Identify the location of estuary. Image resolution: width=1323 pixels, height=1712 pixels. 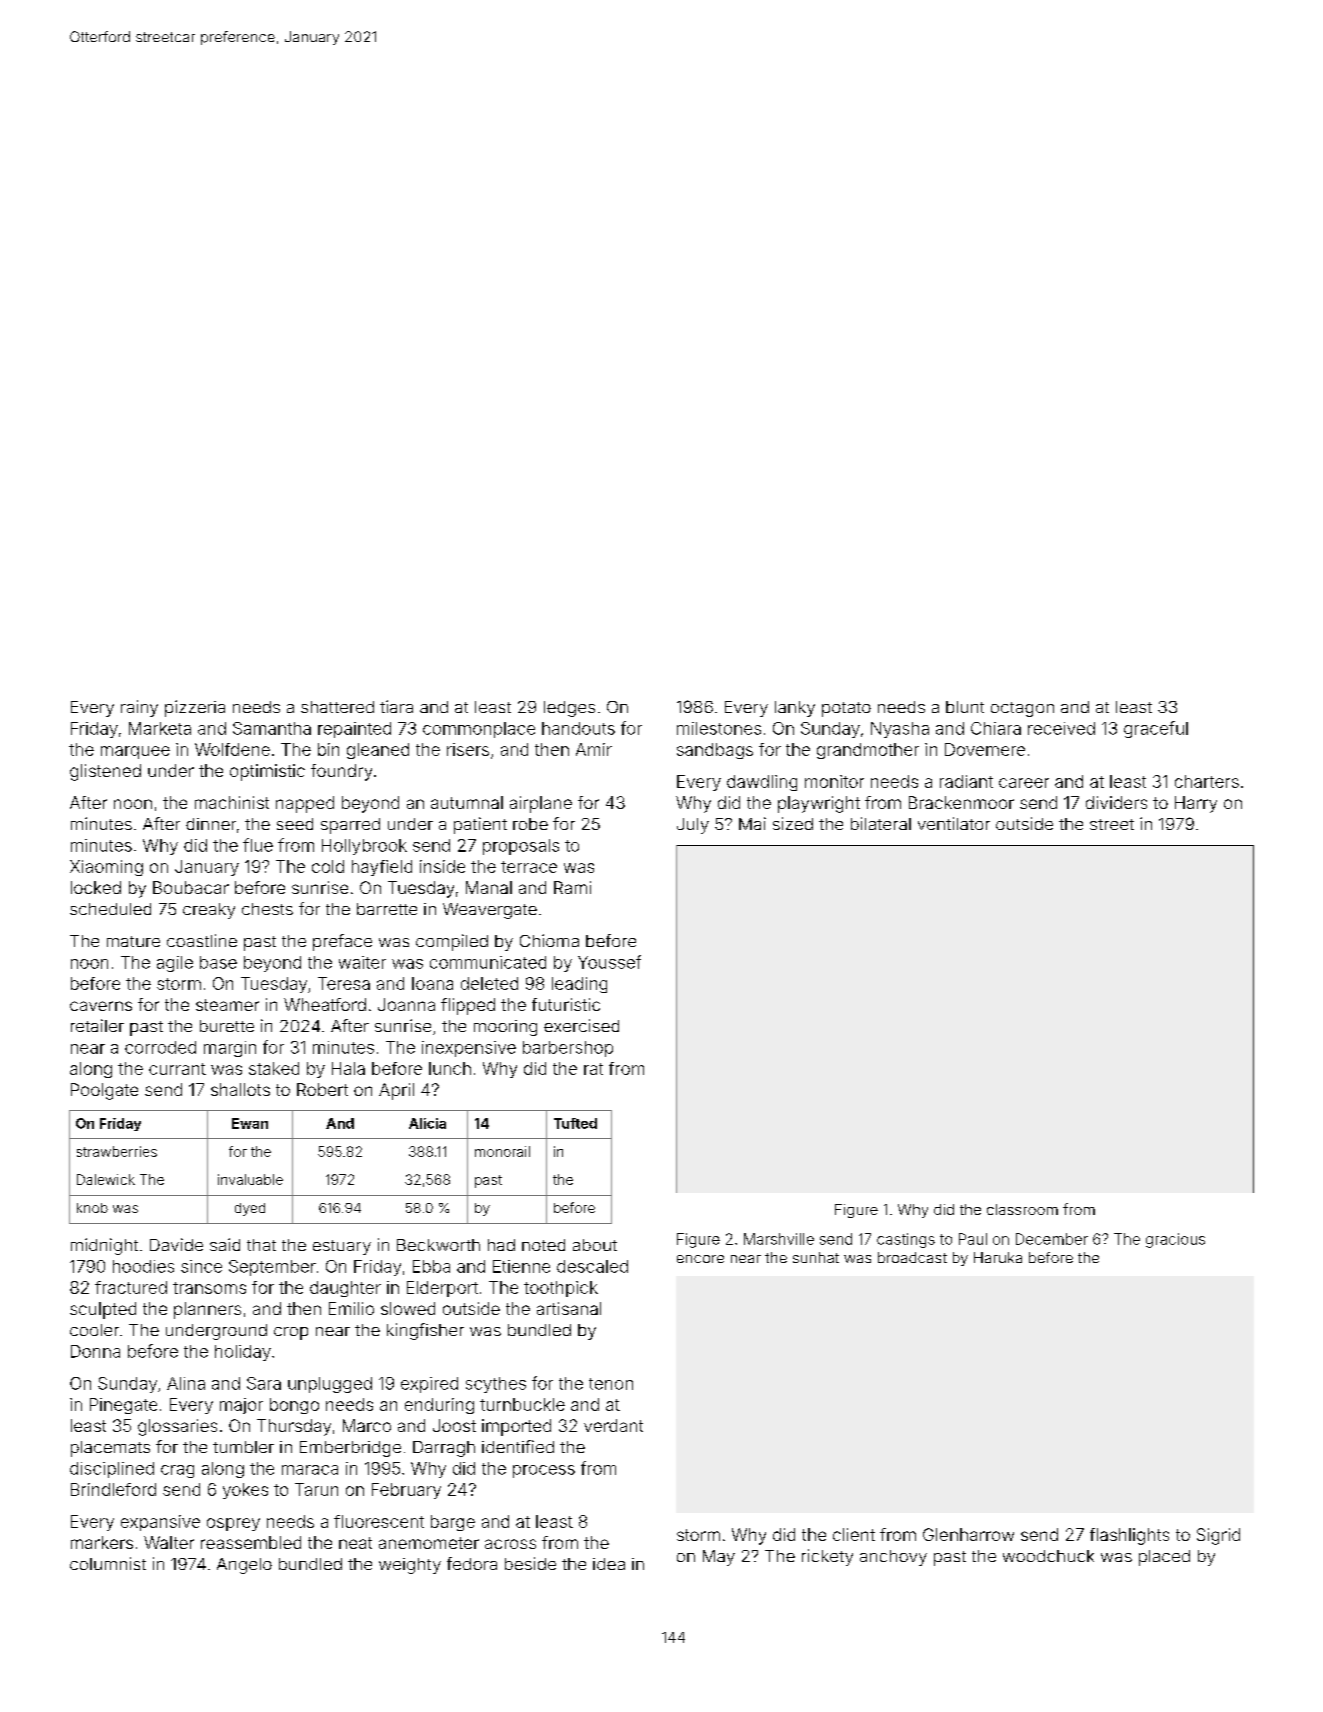
(342, 1247).
